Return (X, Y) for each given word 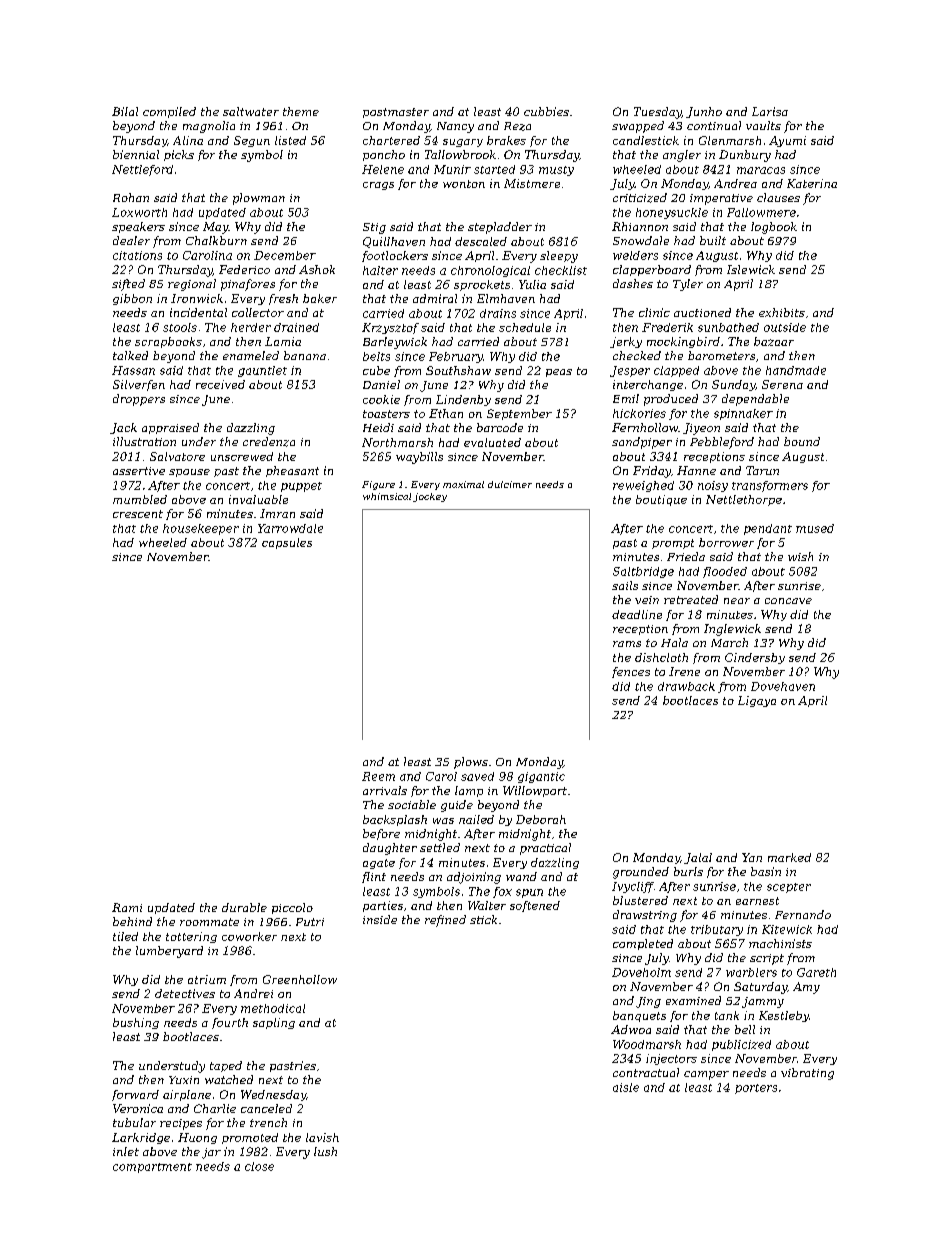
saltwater (251, 111)
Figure (378, 485)
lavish (322, 1137)
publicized (741, 1045)
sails (625, 585)
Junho (704, 112)
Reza (517, 126)
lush (325, 1151)
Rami (127, 907)
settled (440, 847)
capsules (287, 543)
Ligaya (757, 701)
